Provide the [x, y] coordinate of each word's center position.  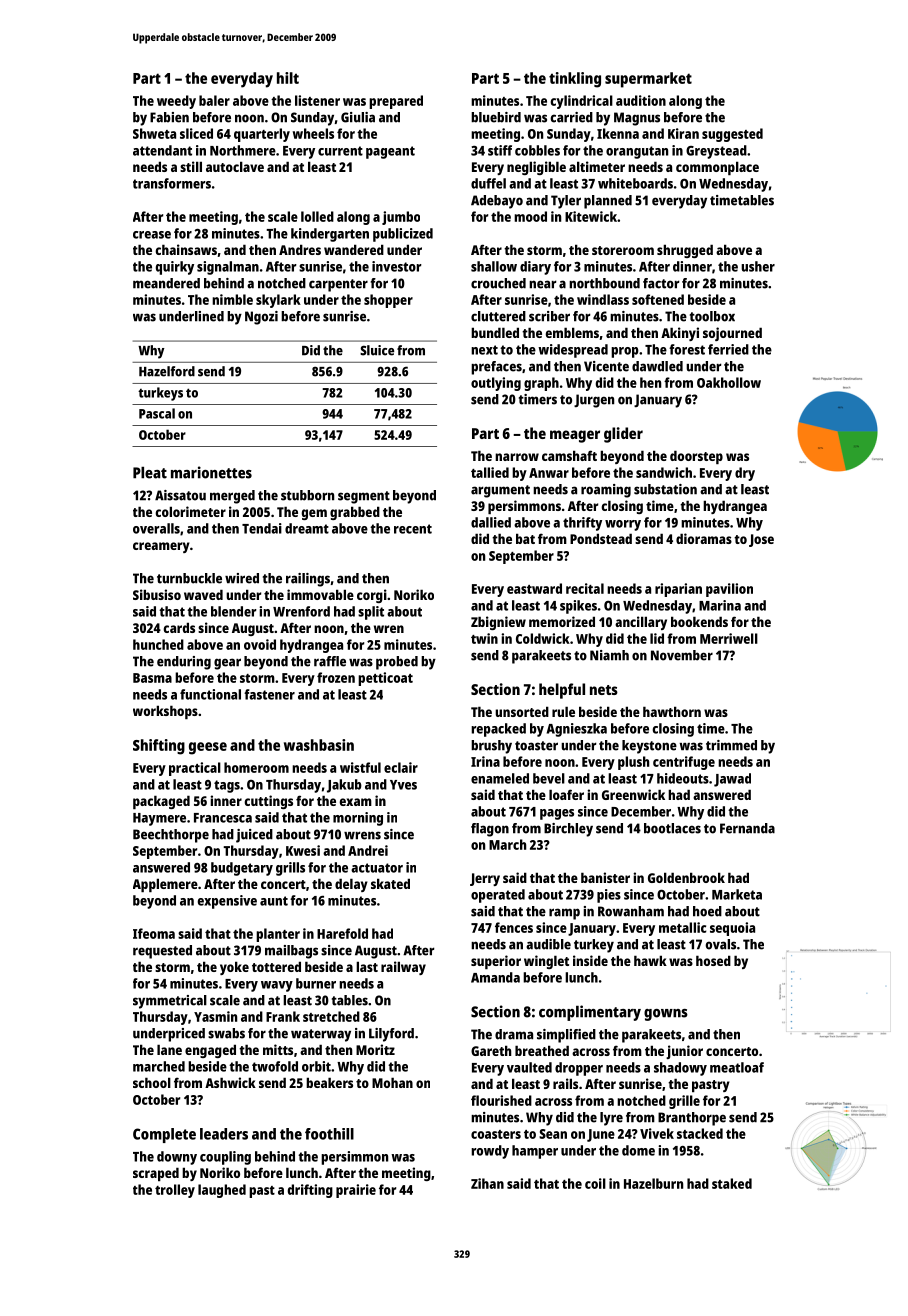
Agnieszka [577, 730]
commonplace [717, 168]
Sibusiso [157, 594]
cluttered [498, 316]
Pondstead [601, 538]
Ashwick [230, 1082]
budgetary [242, 869]
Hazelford [167, 371]
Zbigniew [498, 623]
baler [214, 100]
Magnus [637, 119]
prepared [396, 102]
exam [356, 802]
